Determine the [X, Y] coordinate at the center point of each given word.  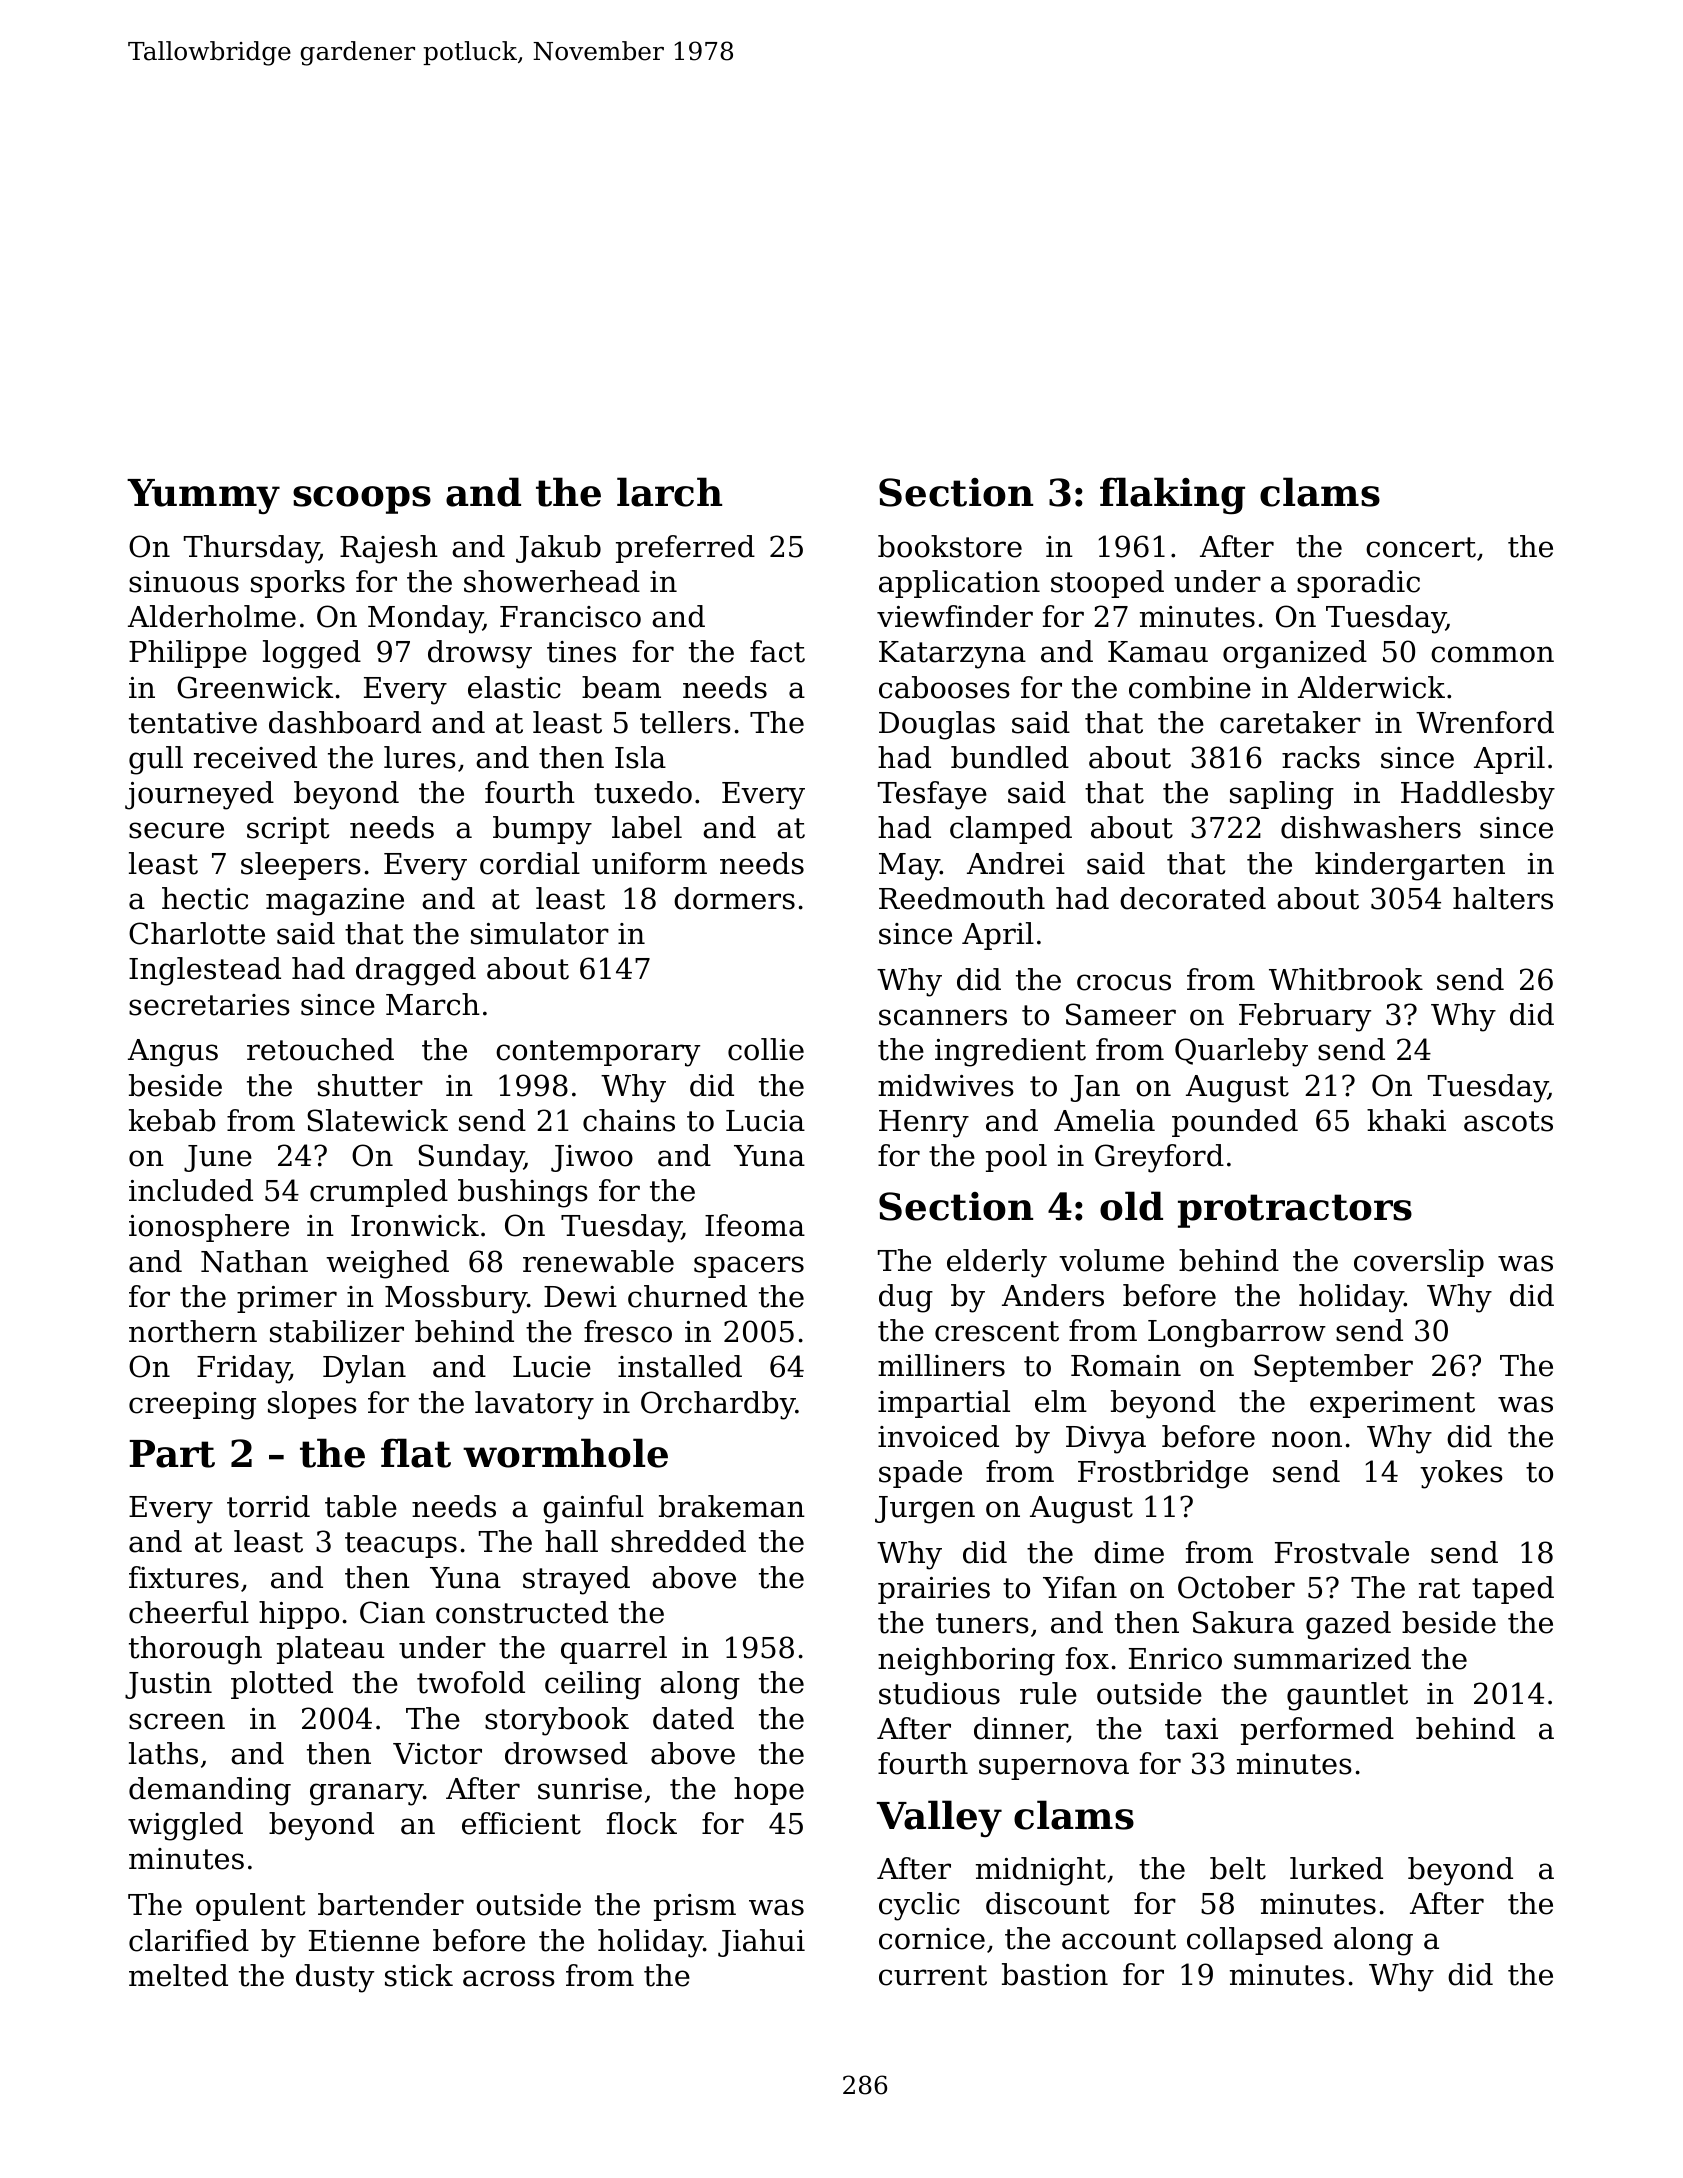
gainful [593, 1509]
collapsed [1255, 1941]
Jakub [558, 549]
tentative [193, 723]
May [909, 867]
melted [178, 1975]
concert [1421, 547]
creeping [192, 1406]
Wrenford [1485, 722]
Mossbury [456, 1299]
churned [687, 1296]
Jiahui [761, 1943]
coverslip [1419, 1263]
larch [669, 492]
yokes [1461, 1474]
